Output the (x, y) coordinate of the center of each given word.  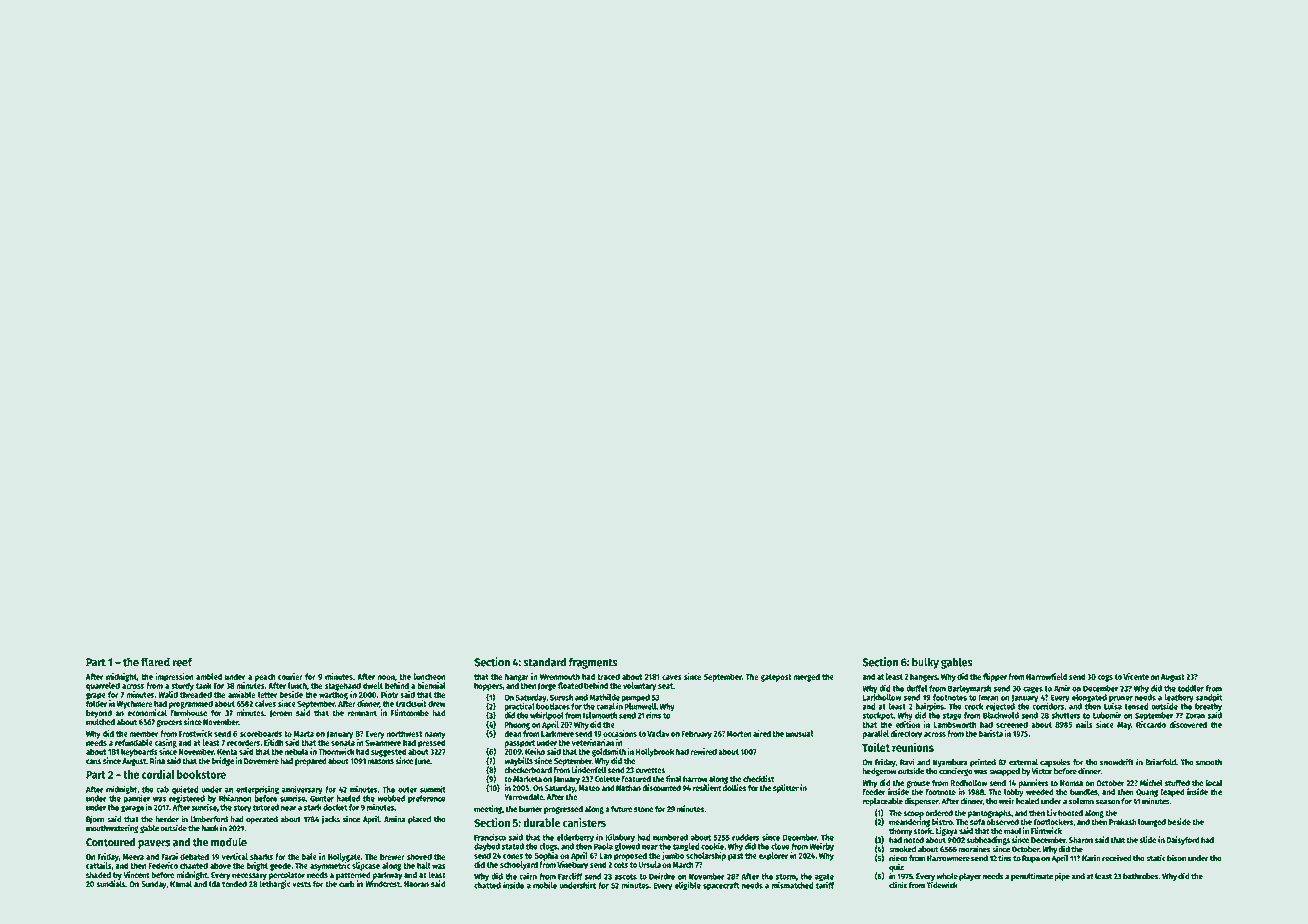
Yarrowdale (523, 797)
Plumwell (640, 706)
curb (347, 884)
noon (386, 677)
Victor (1042, 771)
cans (93, 761)
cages (1033, 690)
